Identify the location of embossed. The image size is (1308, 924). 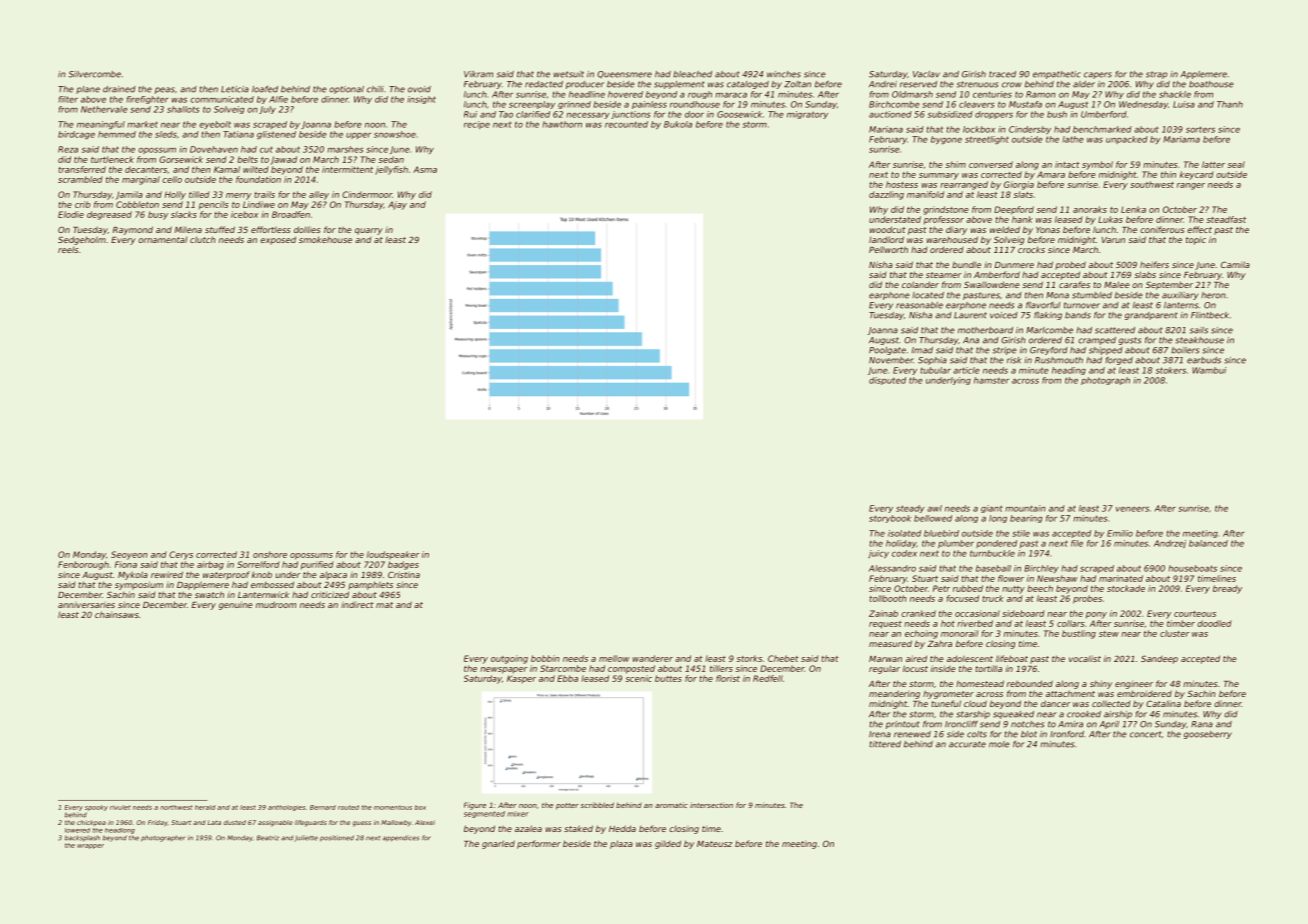
(272, 584).
